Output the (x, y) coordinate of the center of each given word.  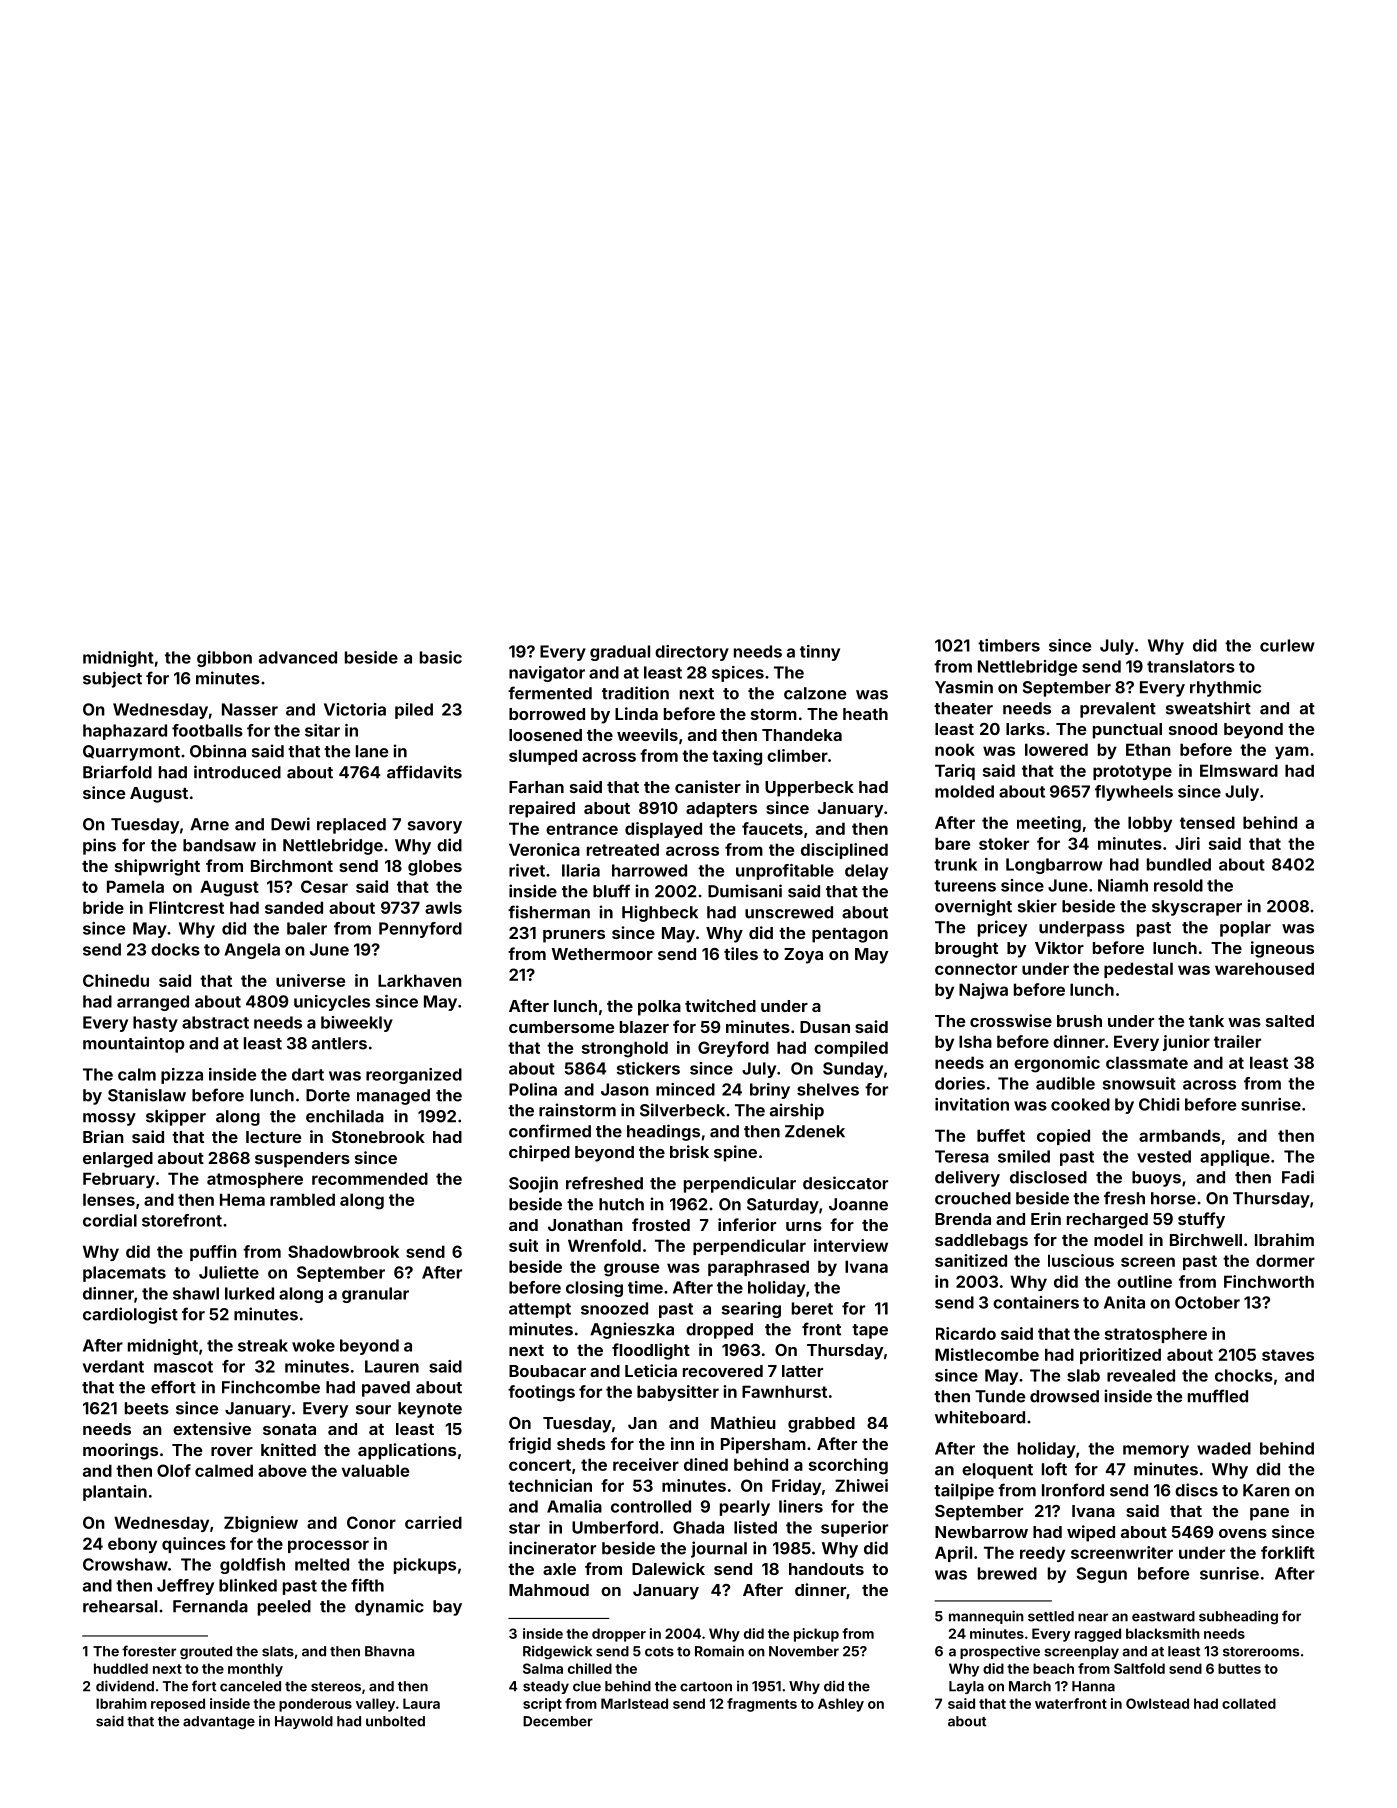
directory (692, 653)
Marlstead (634, 1703)
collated (1249, 1703)
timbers (1009, 645)
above (282, 1470)
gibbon (224, 659)
